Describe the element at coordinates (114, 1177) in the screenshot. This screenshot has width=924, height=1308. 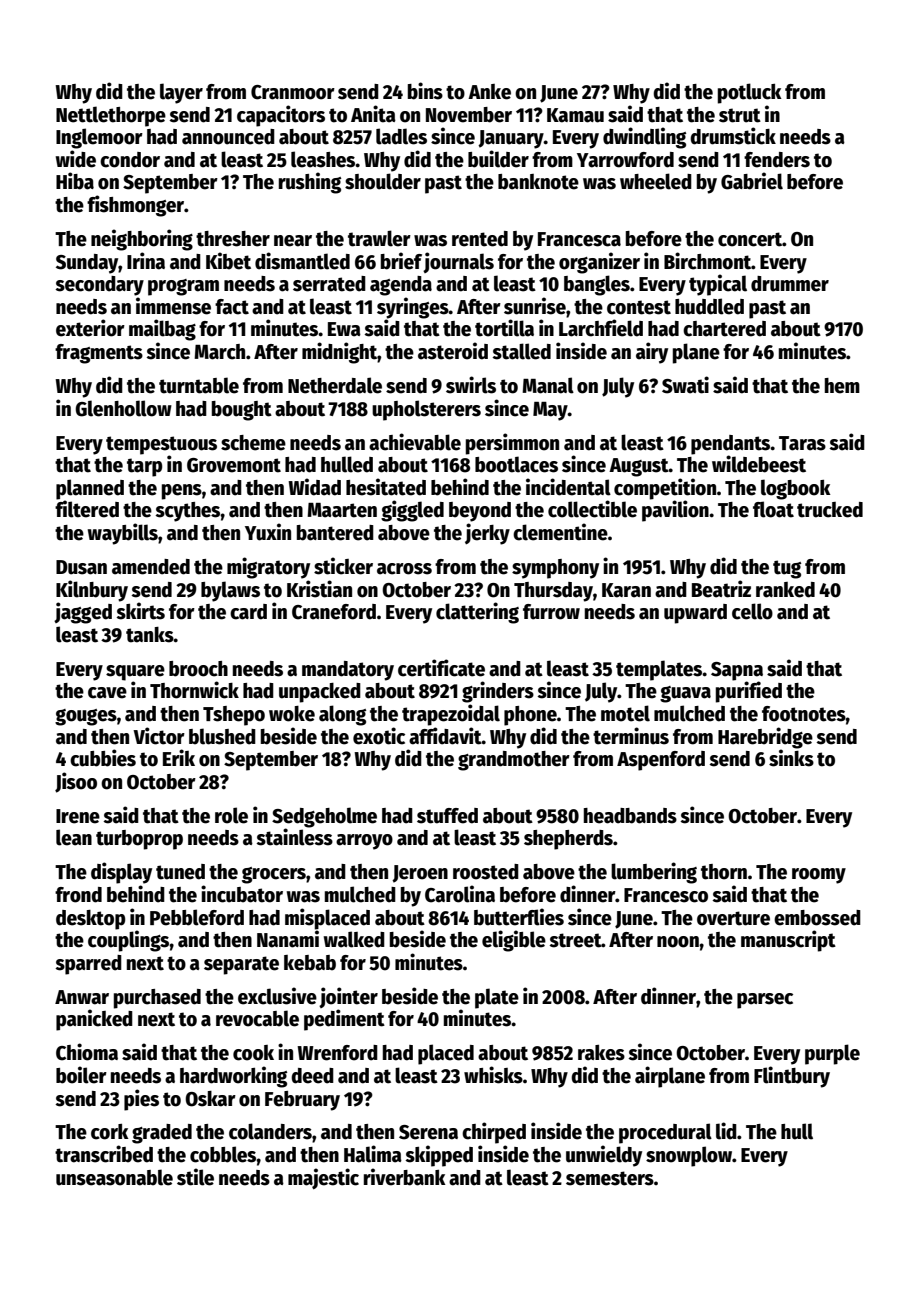
I see `unseasonable` at that location.
